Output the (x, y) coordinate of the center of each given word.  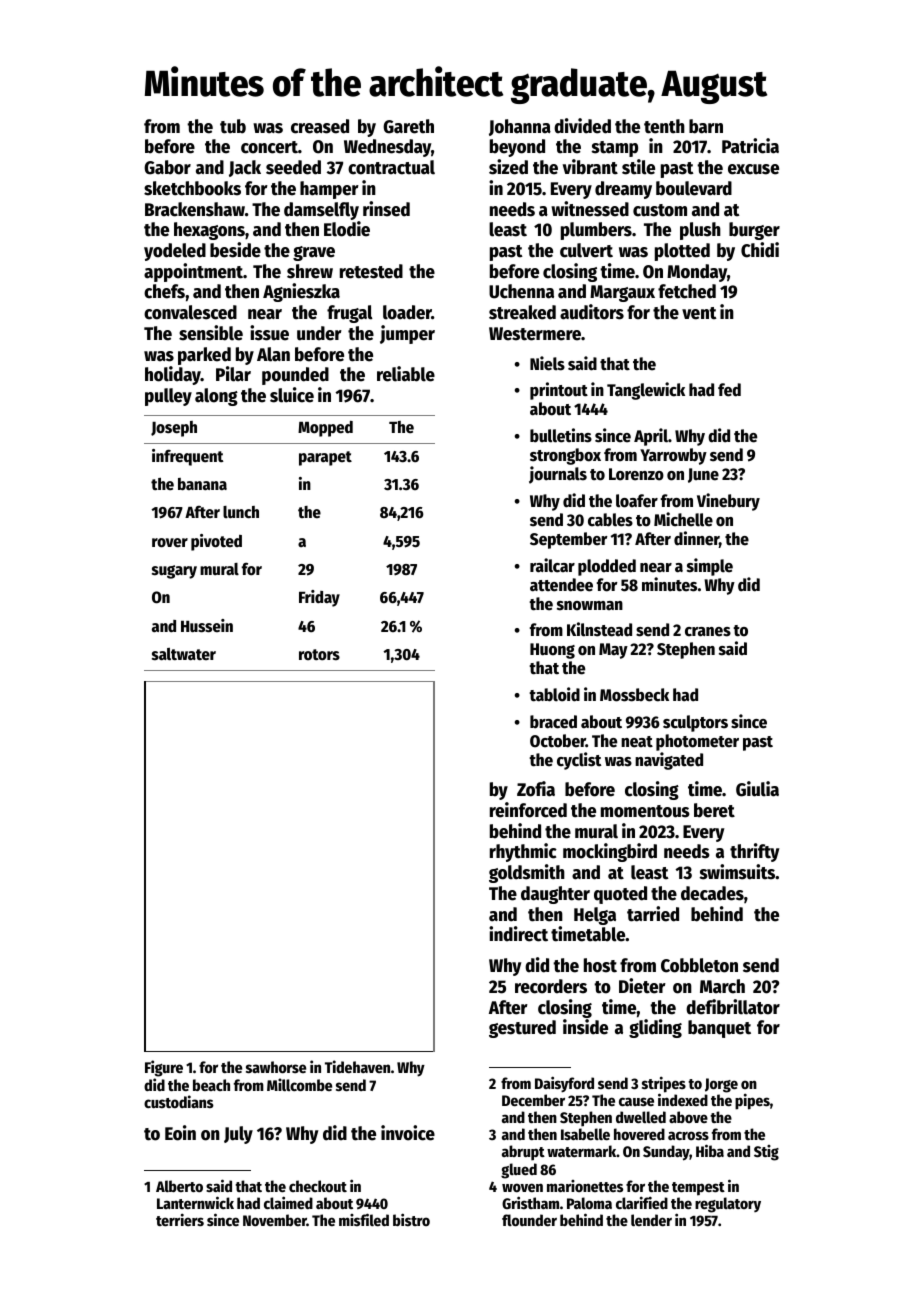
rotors (319, 655)
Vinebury (728, 502)
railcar (552, 565)
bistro (411, 1219)
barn (706, 126)
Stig (766, 1153)
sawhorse (276, 1067)
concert (269, 147)
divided (582, 126)
